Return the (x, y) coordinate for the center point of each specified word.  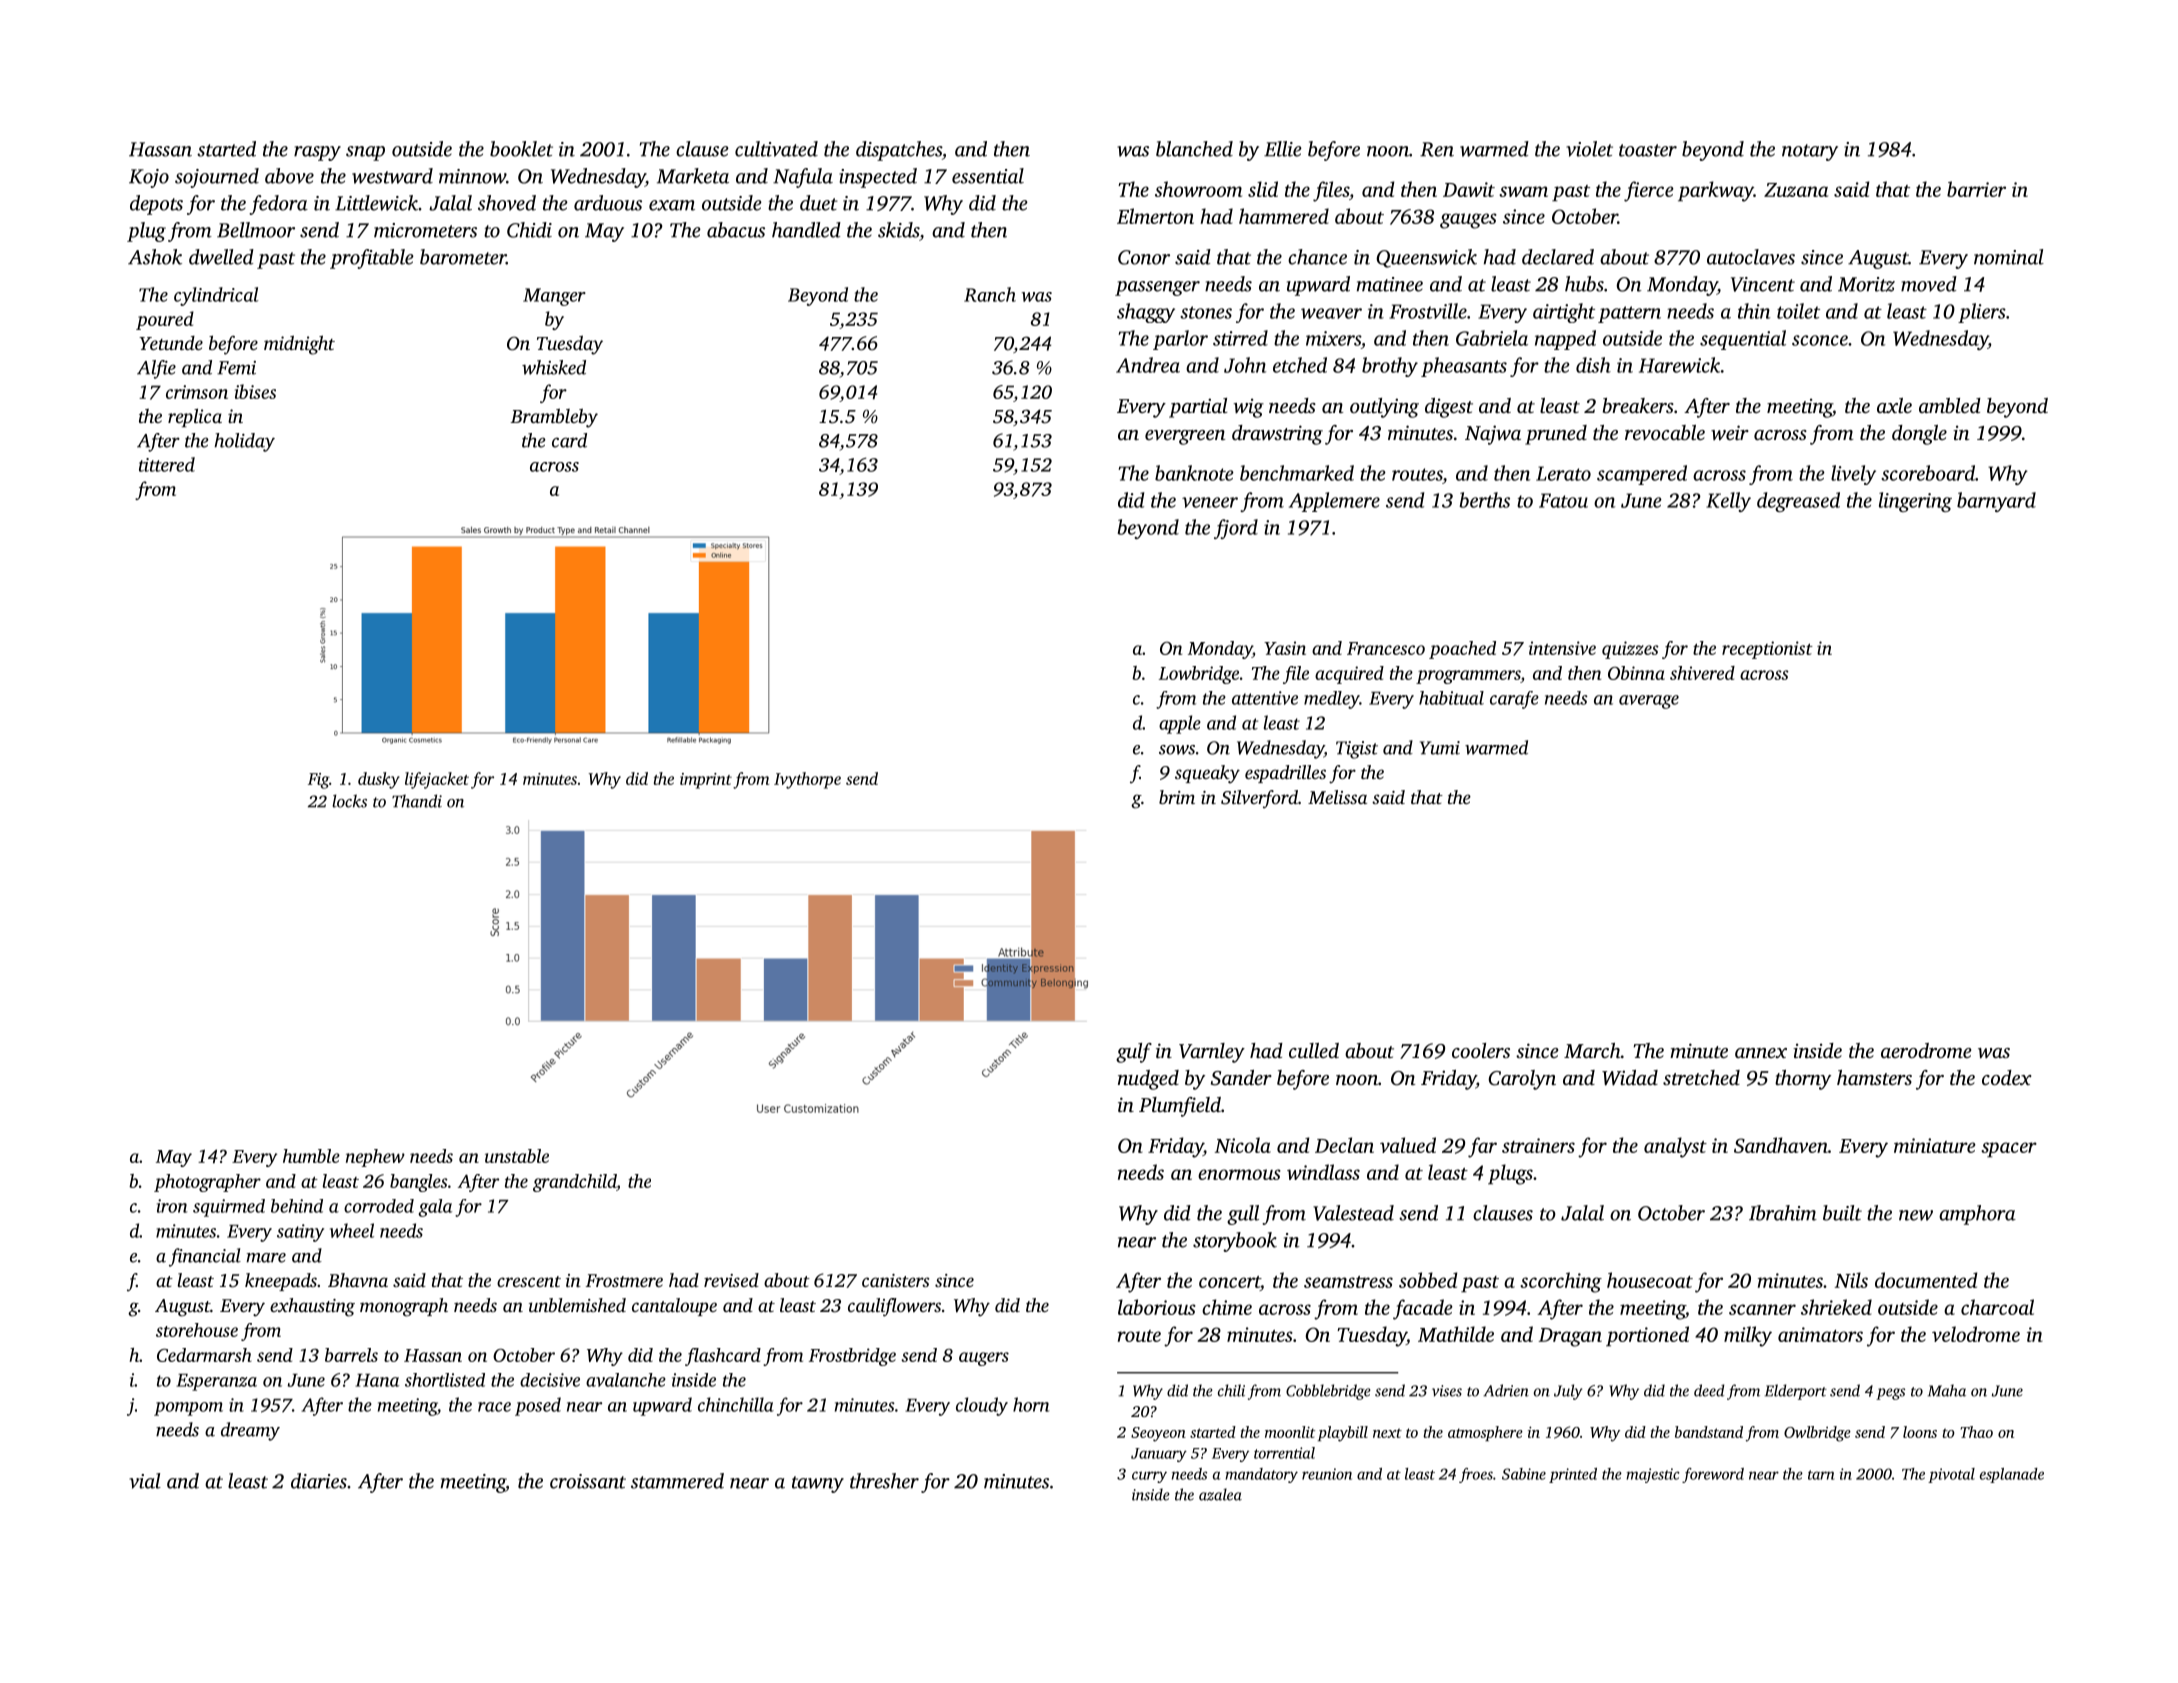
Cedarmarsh (204, 1355)
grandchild (574, 1183)
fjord (1236, 529)
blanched (1194, 149)
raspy (317, 153)
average (1649, 702)
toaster (1648, 150)
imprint (706, 781)
